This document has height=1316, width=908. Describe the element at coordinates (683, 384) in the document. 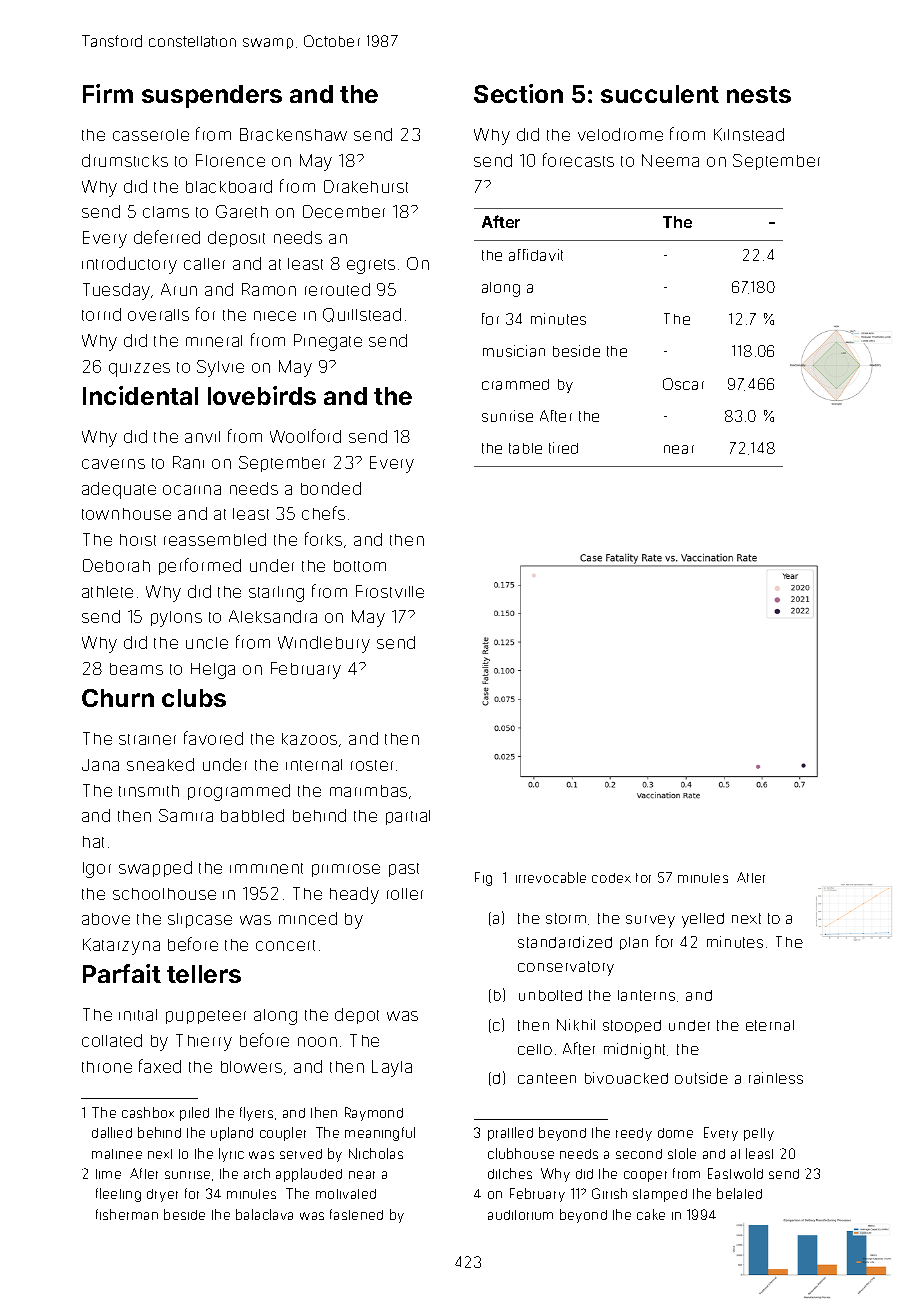

I see `Oscar` at that location.
